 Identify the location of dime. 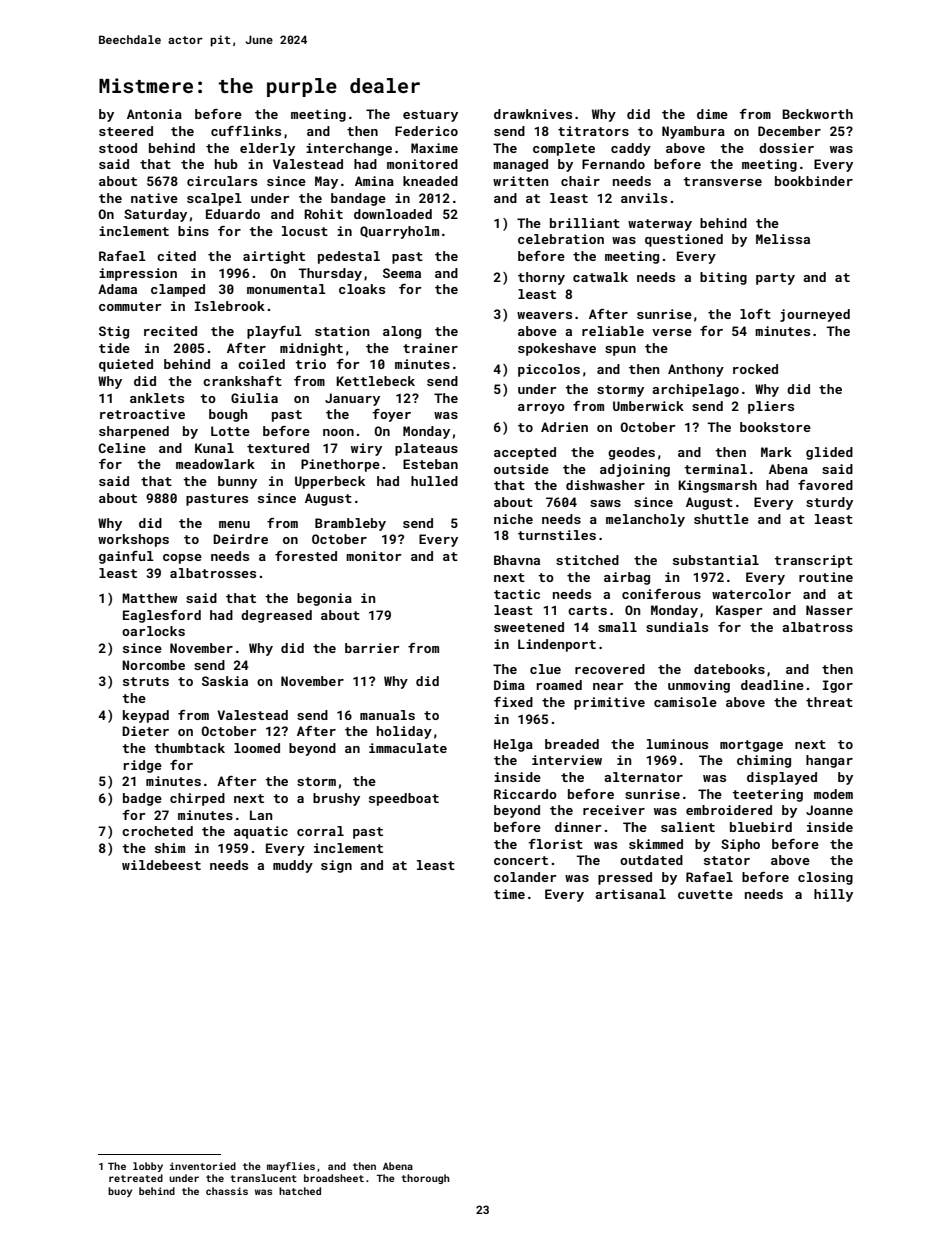
(712, 114).
